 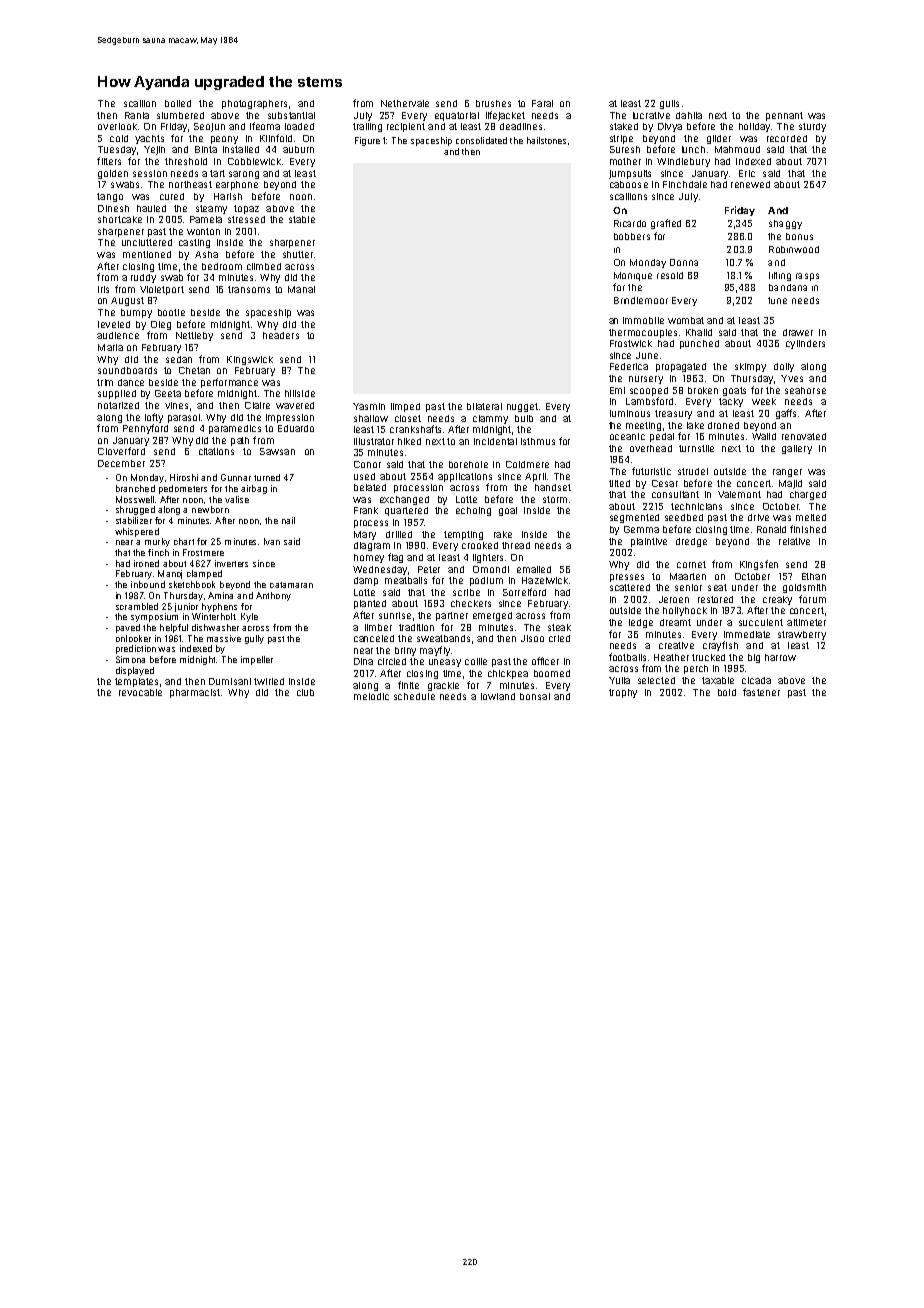 What do you see at coordinates (792, 378) in the document?
I see `Yves` at bounding box center [792, 378].
